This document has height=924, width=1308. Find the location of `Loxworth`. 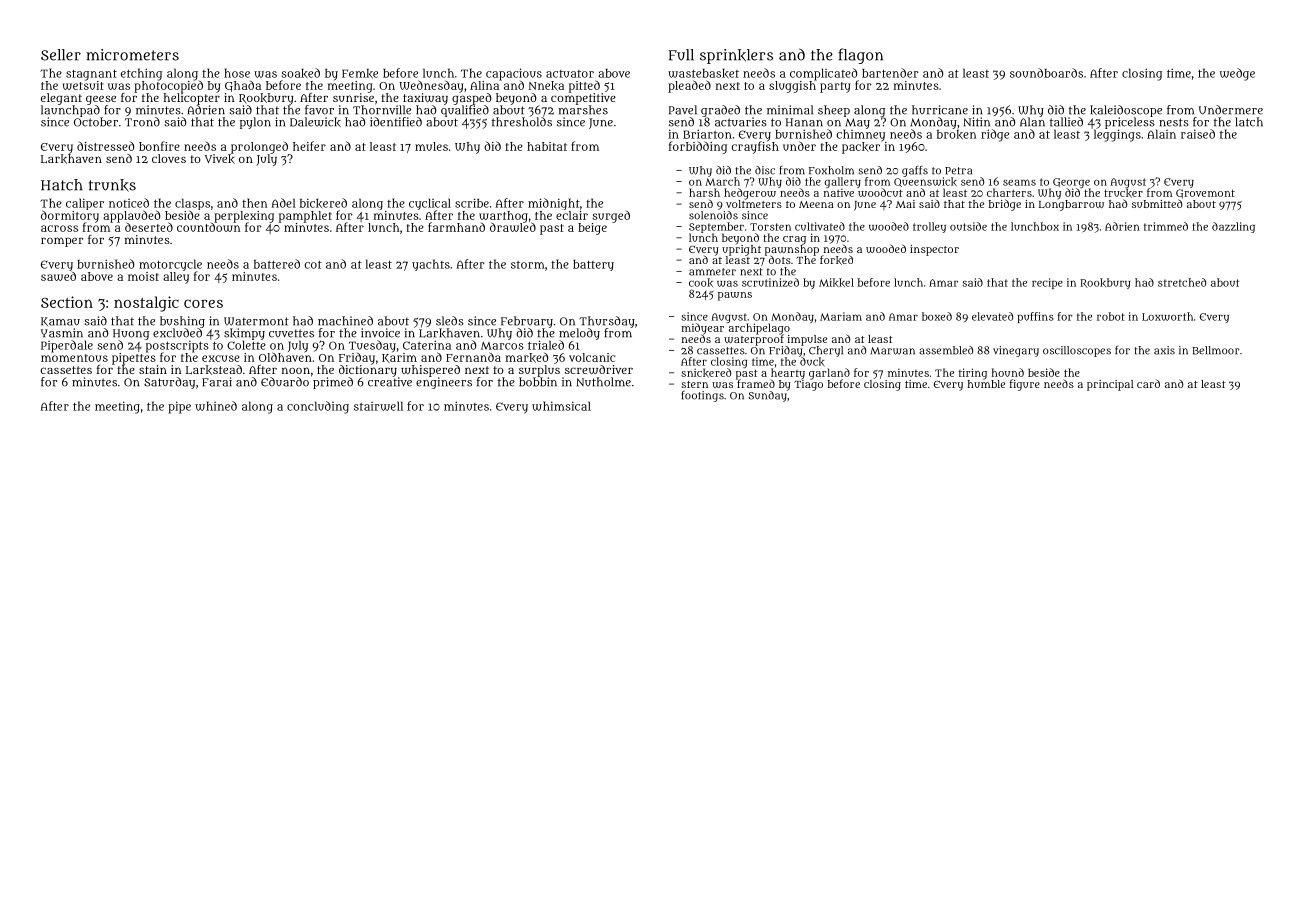

Loxworth is located at coordinates (1167, 316).
